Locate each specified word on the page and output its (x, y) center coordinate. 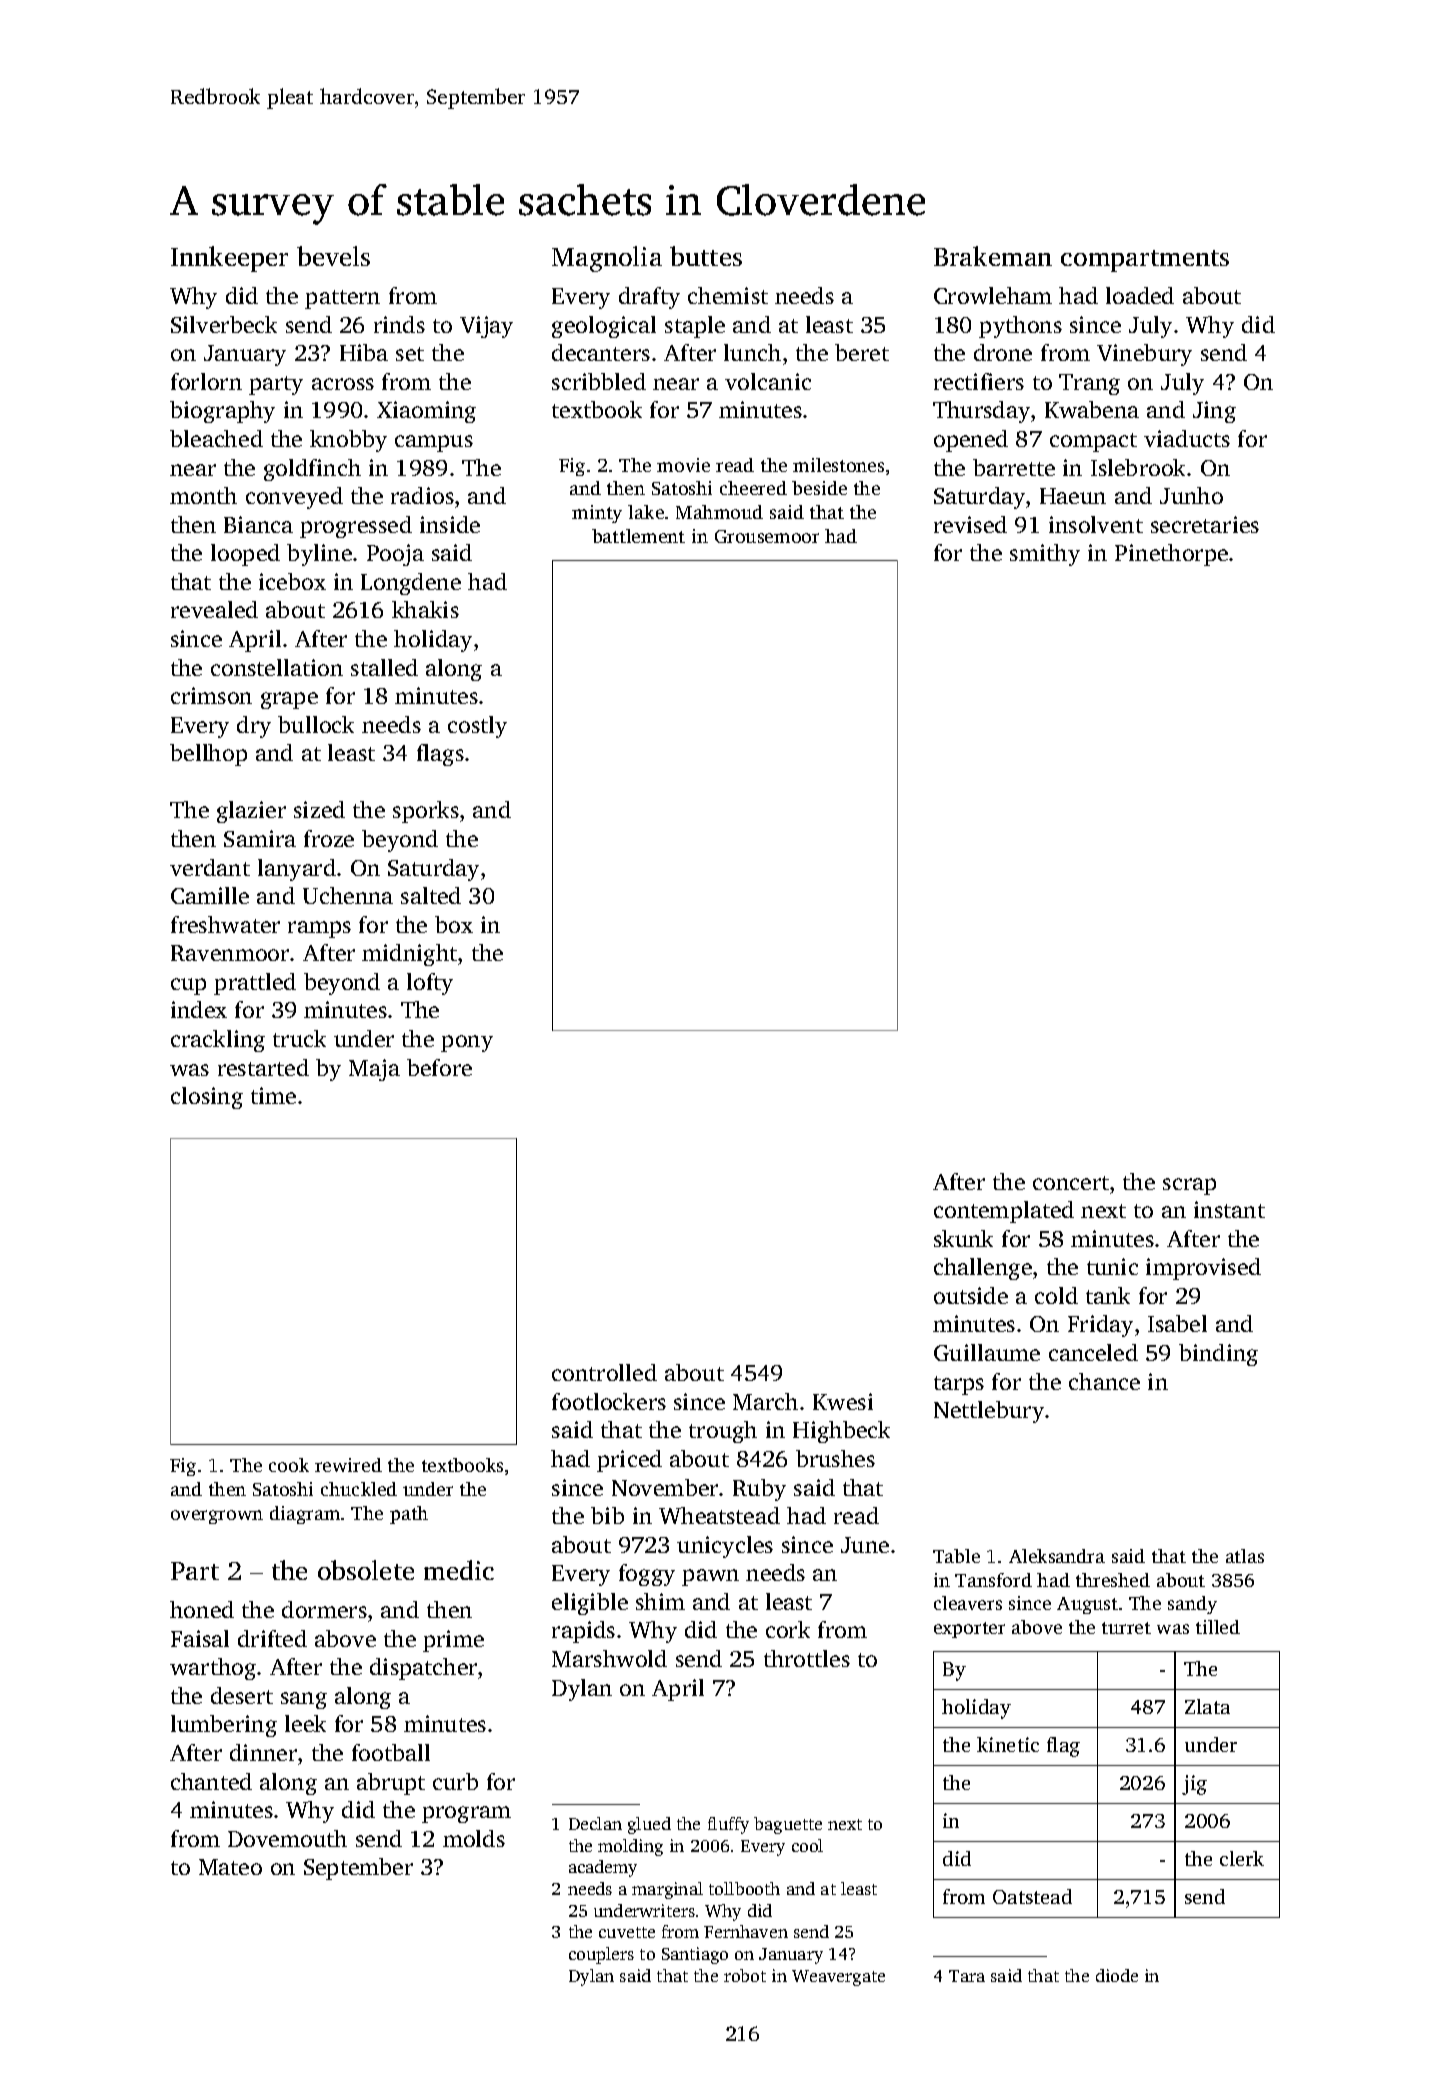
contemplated (1004, 1212)
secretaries (1205, 524)
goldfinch (312, 470)
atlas (1245, 1556)
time (273, 1095)
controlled (604, 1372)
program (466, 1814)
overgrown (217, 1517)
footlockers (609, 1401)
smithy (1045, 555)
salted (431, 895)
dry (254, 727)
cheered (753, 488)
